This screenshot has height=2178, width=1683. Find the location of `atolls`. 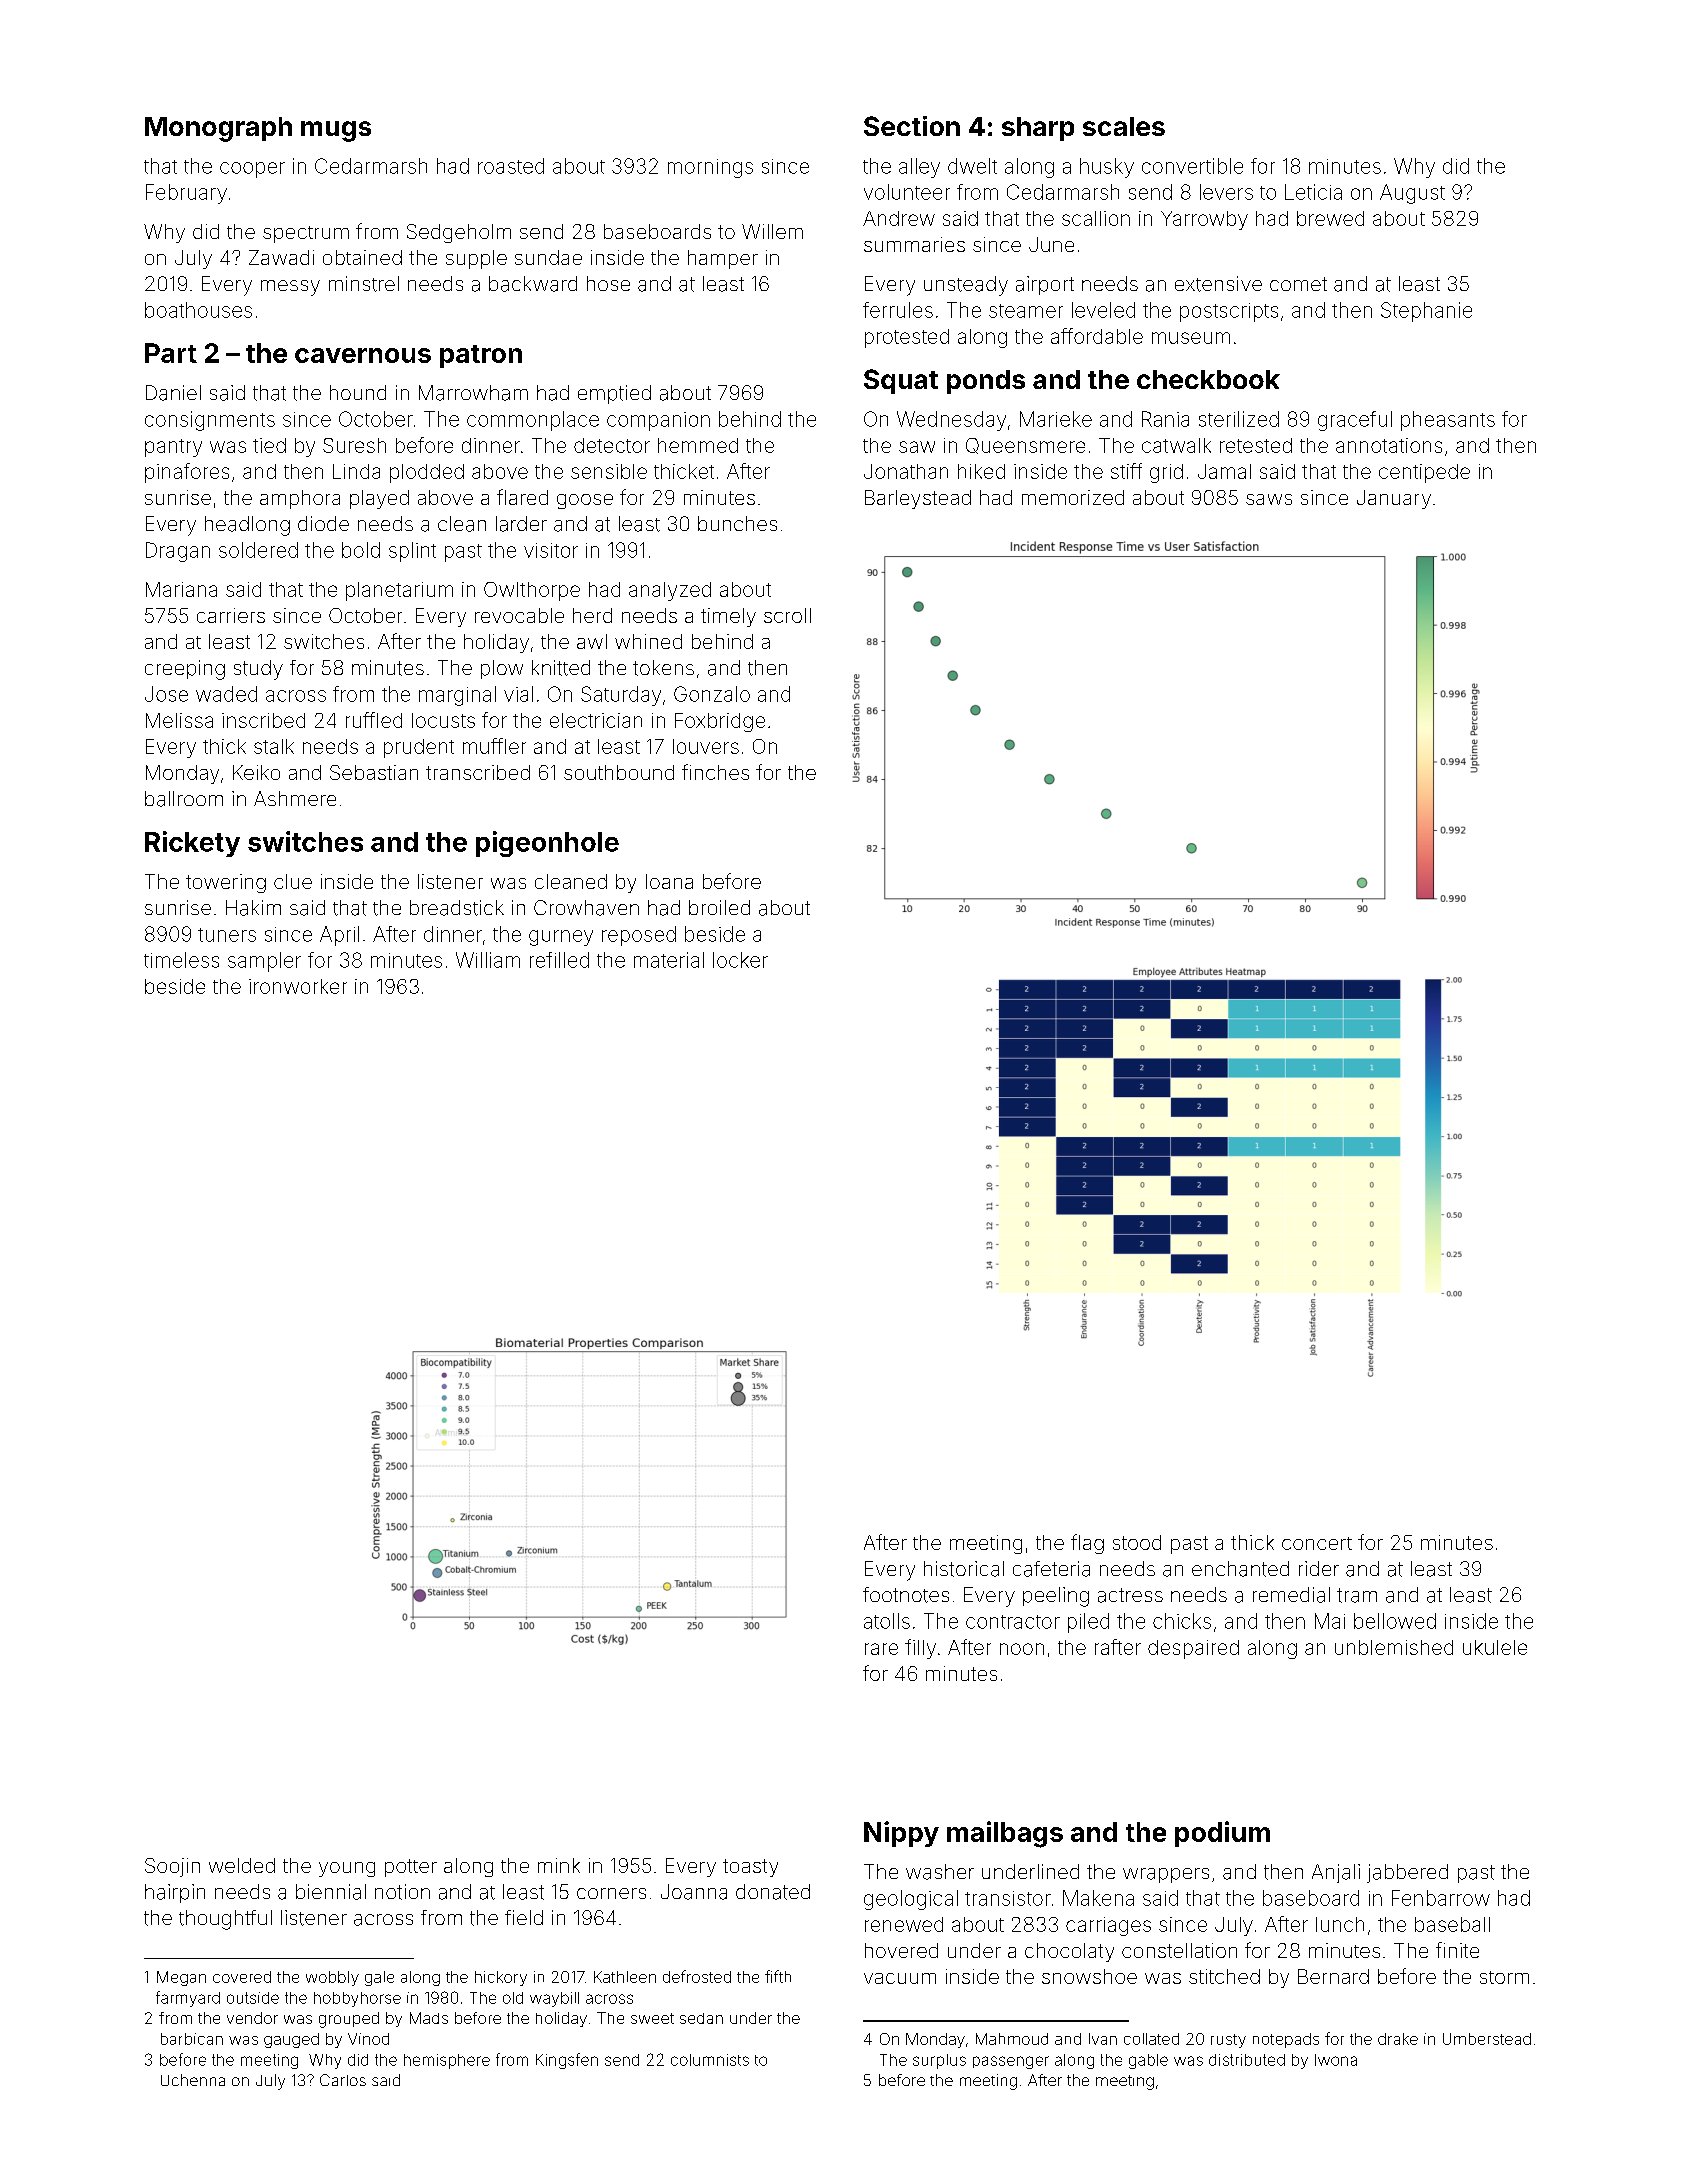

atolls is located at coordinates (887, 1621).
